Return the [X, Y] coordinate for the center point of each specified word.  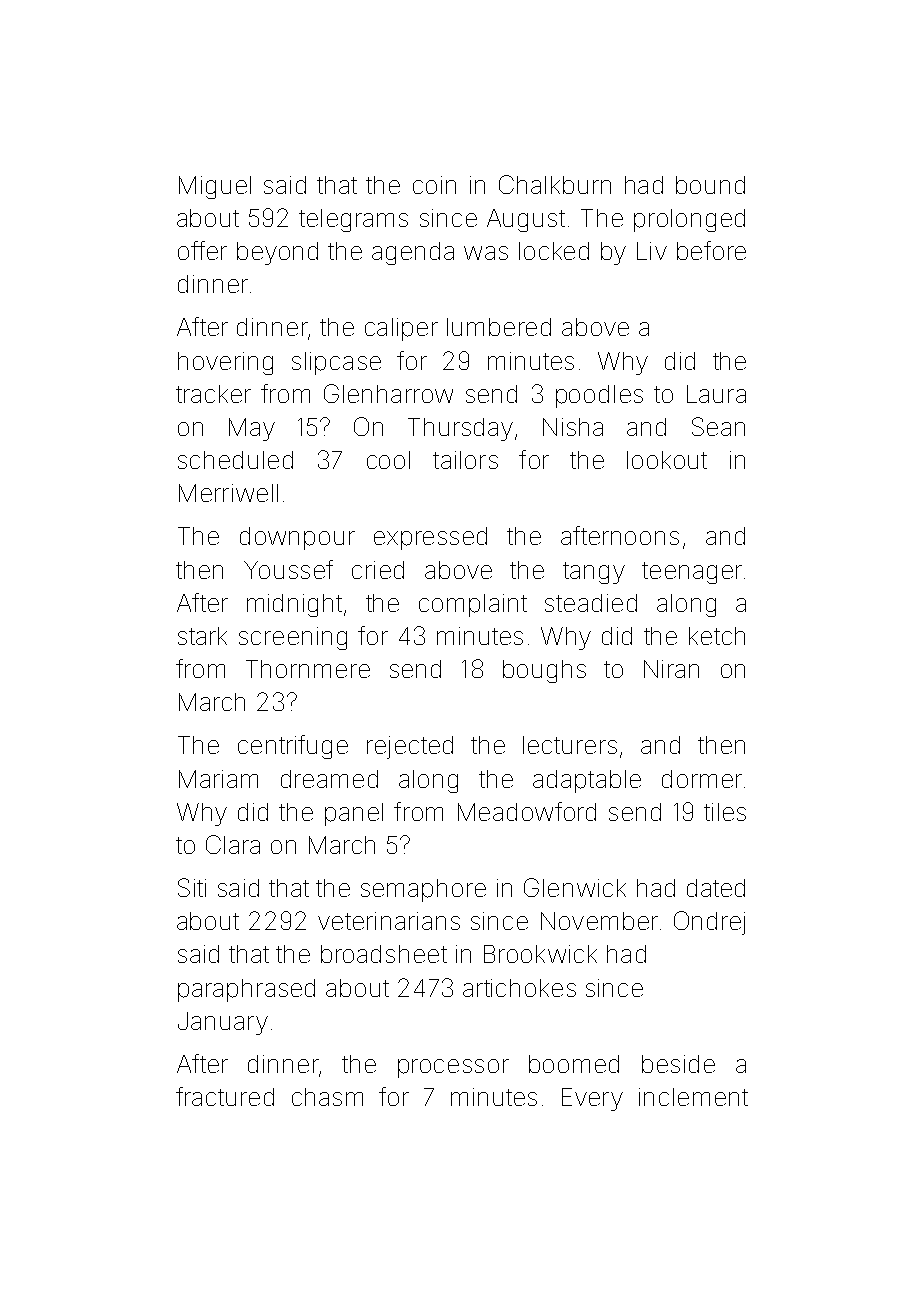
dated [716, 888]
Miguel [215, 187]
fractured [225, 1096]
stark [202, 636]
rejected [410, 747]
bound [710, 185]
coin [434, 185]
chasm [327, 1097]
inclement [693, 1097]
